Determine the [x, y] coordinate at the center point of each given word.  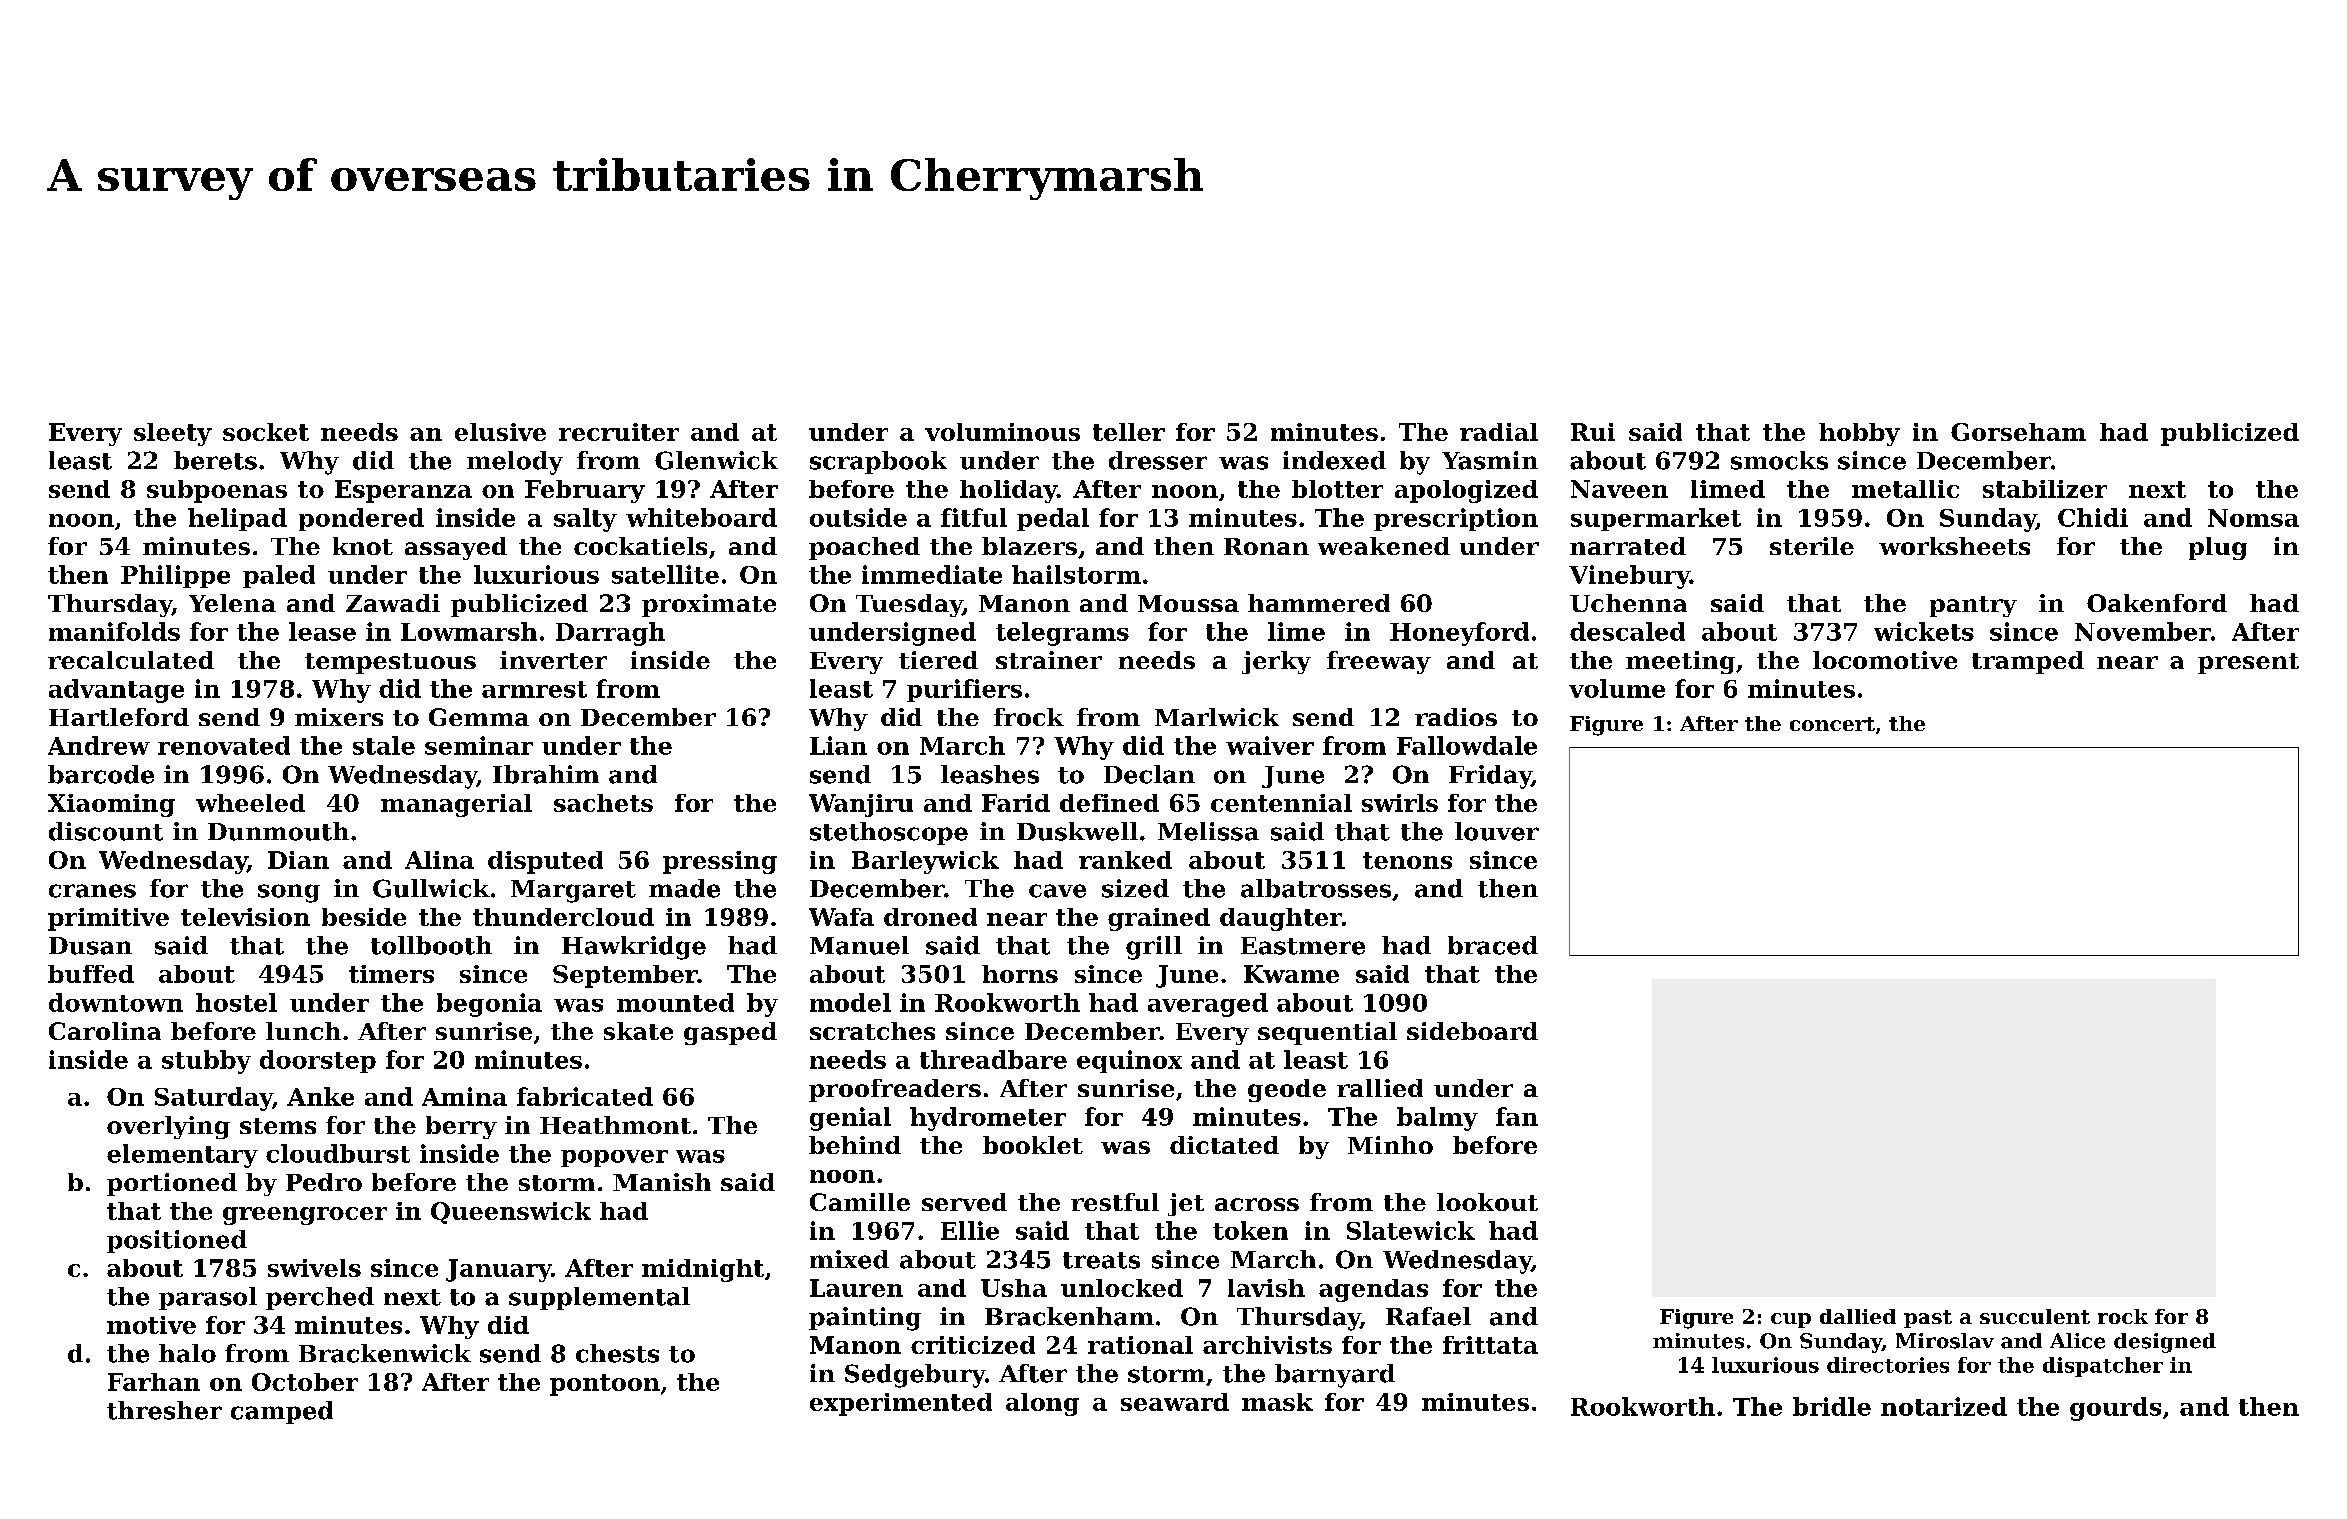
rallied [1380, 1088]
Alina [439, 860]
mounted [675, 1002]
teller [1129, 432]
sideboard [1472, 1031]
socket [266, 432]
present [2248, 663]
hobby [1859, 434]
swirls [1400, 803]
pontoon [605, 1385]
